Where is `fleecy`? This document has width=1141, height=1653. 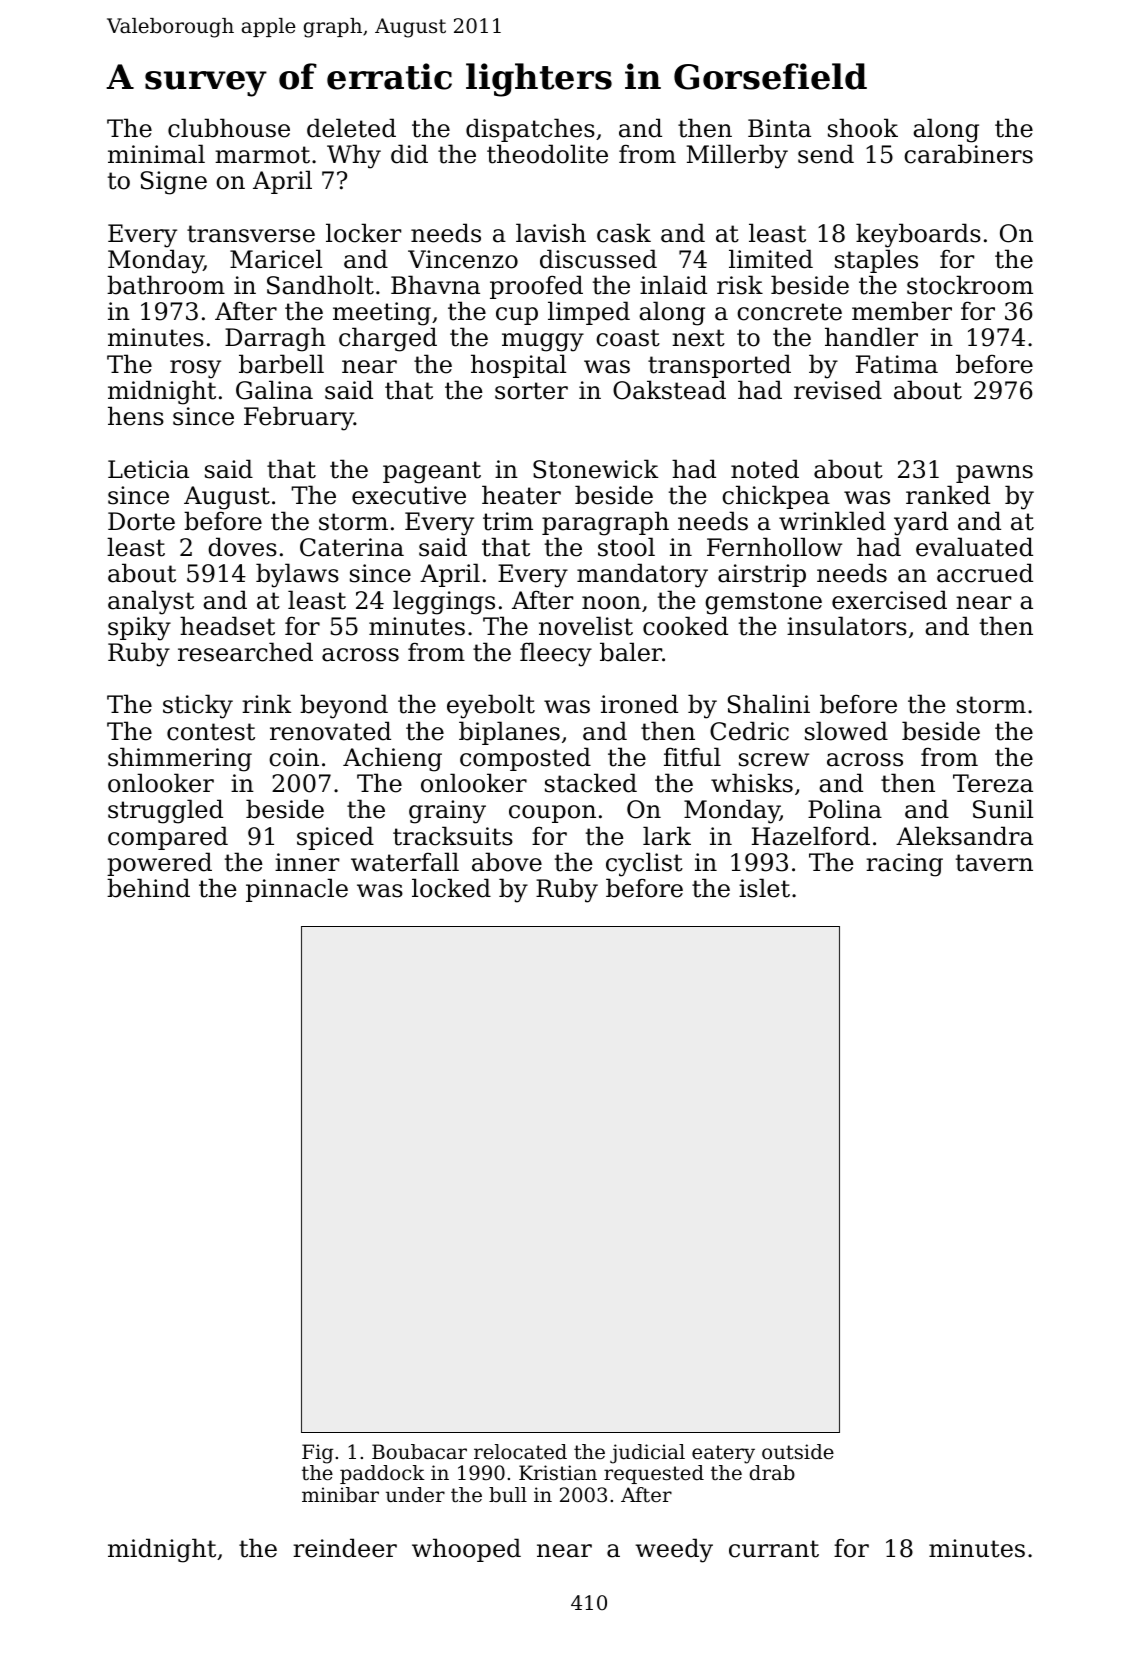 fleecy is located at coordinates (556, 654).
